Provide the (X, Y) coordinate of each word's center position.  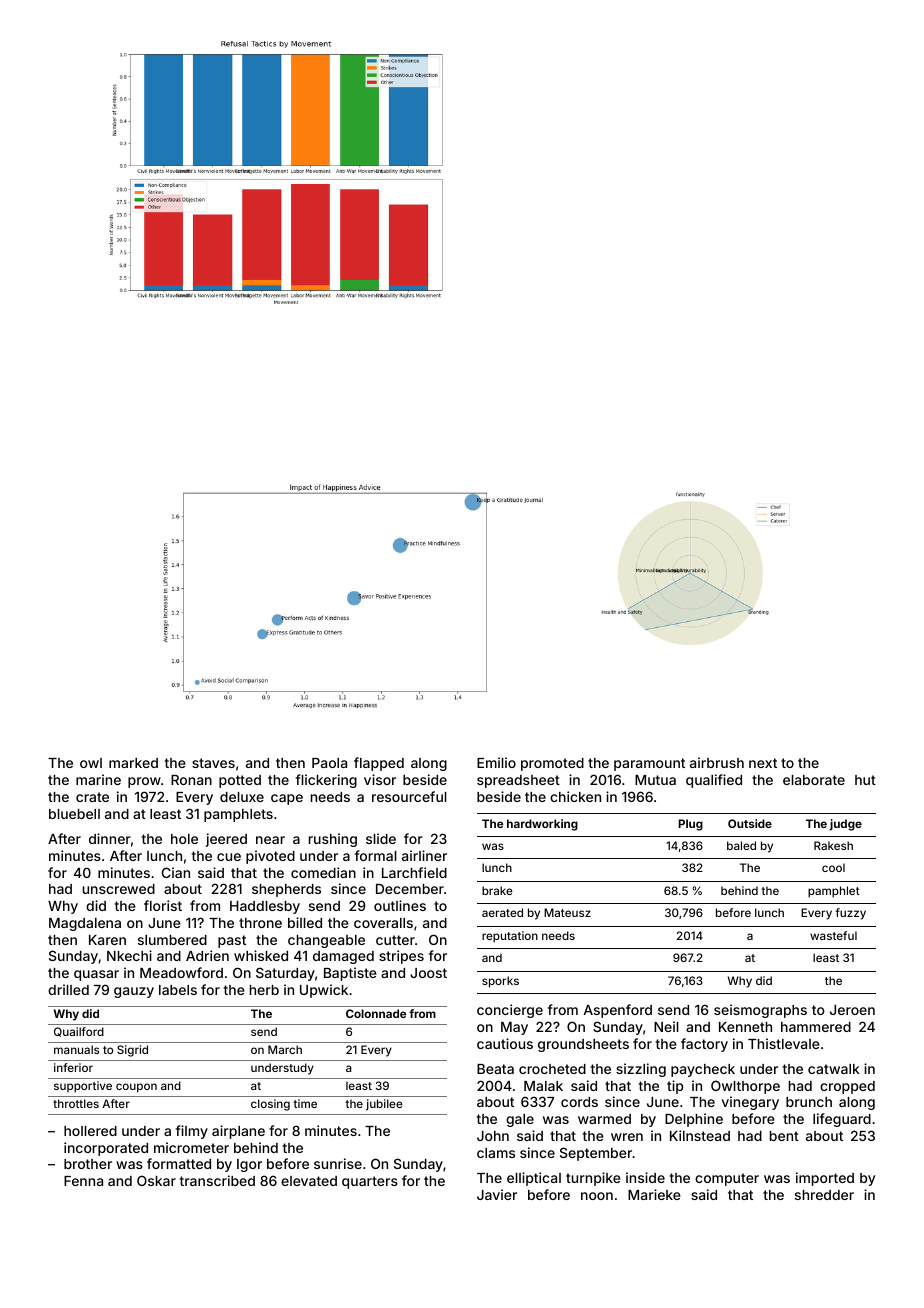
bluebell (74, 814)
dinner (110, 838)
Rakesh (833, 845)
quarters (370, 1182)
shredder (824, 1195)
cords (579, 1102)
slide (381, 838)
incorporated (106, 1149)
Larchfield (414, 872)
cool (833, 867)
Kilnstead (700, 1135)
